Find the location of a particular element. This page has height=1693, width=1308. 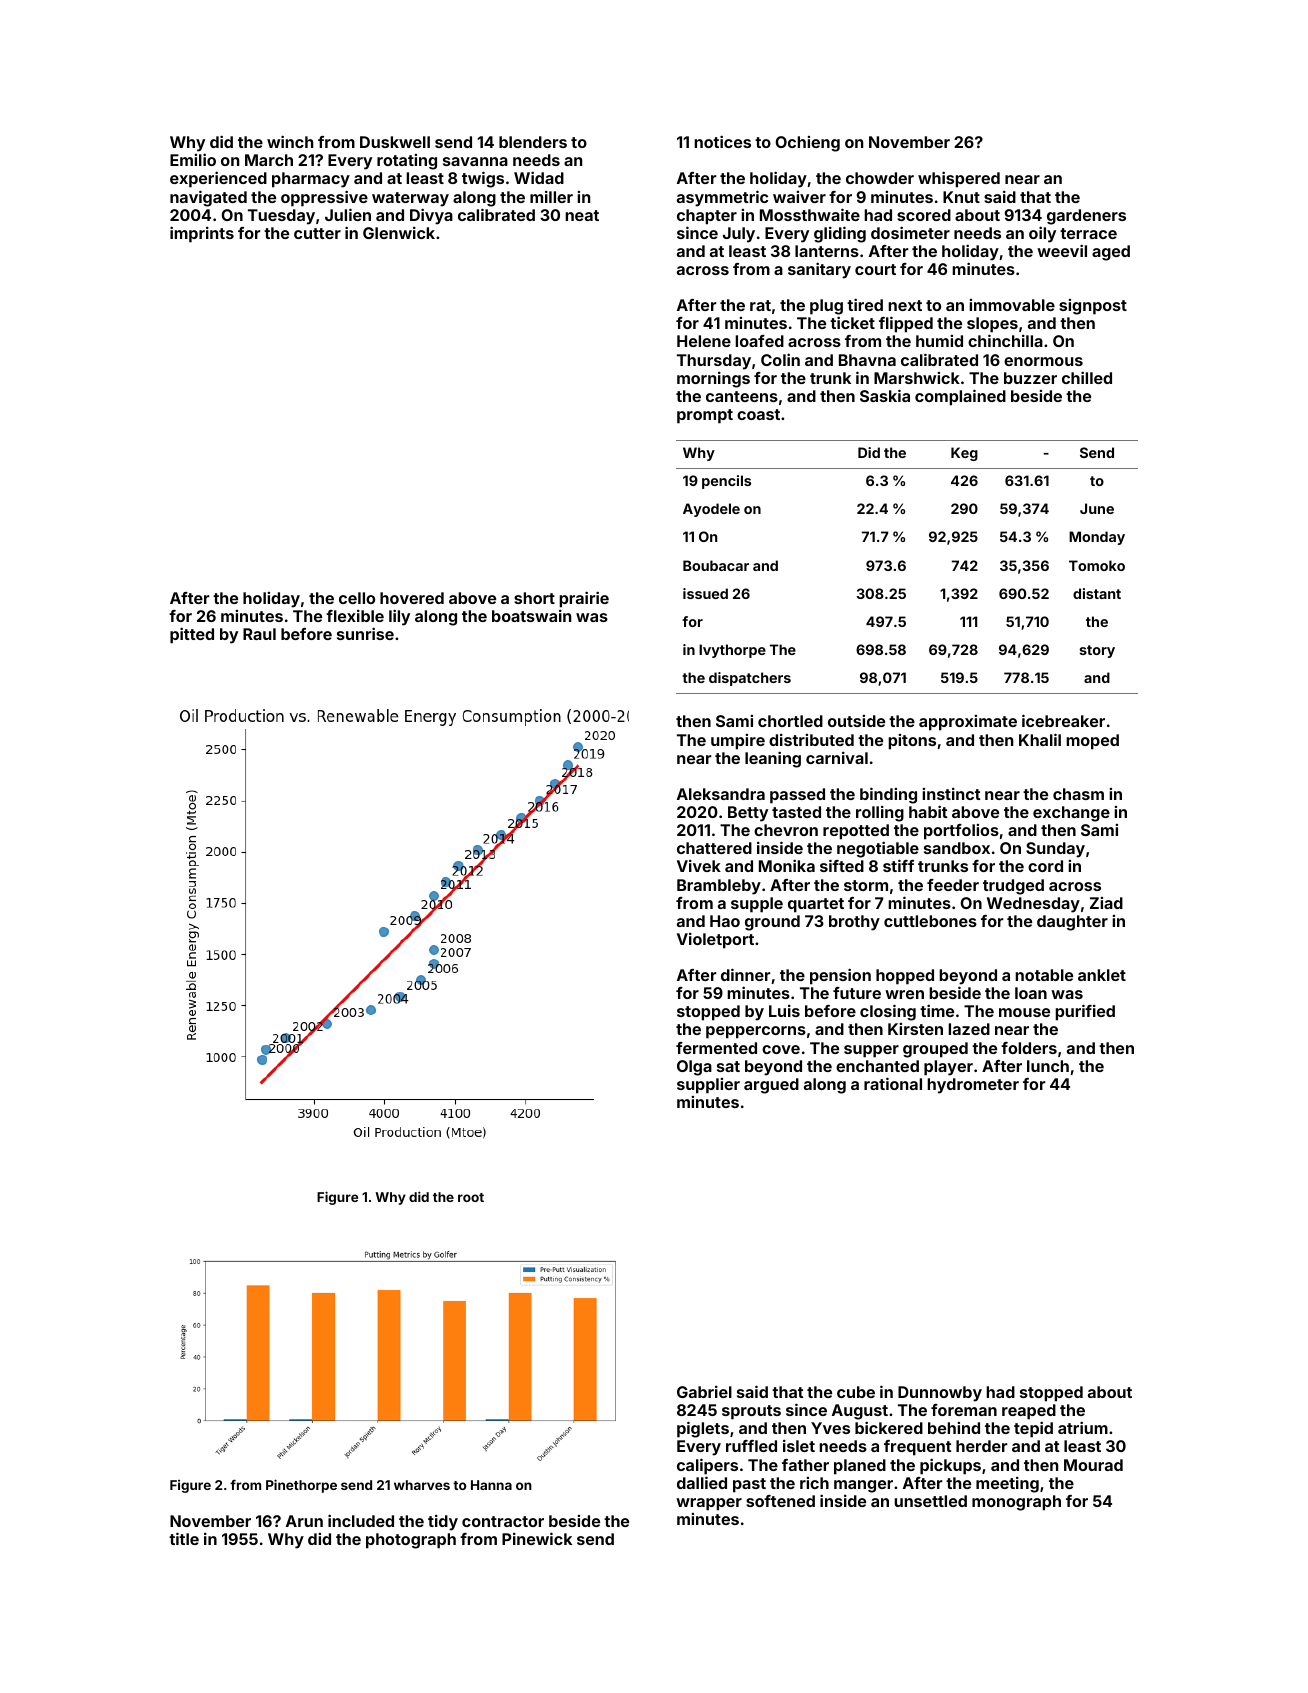

Ayodele is located at coordinates (711, 510).
